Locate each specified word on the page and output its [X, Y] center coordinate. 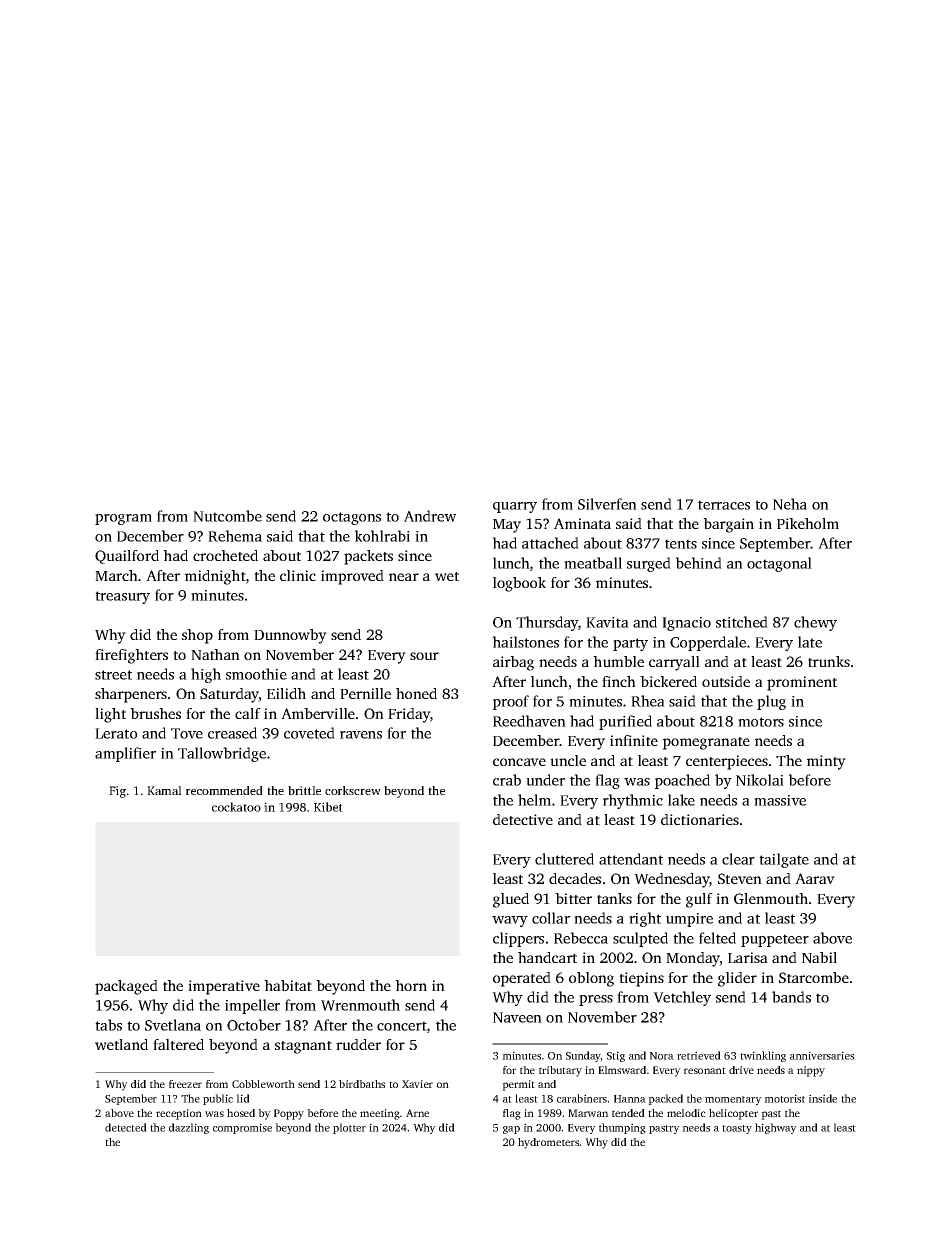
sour [424, 656]
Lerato [116, 733]
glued [511, 900]
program [123, 519]
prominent [802, 683]
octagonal [779, 564]
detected [126, 1127]
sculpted [640, 939]
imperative [224, 987]
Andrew [430, 516]
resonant [704, 1070]
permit [518, 1085]
